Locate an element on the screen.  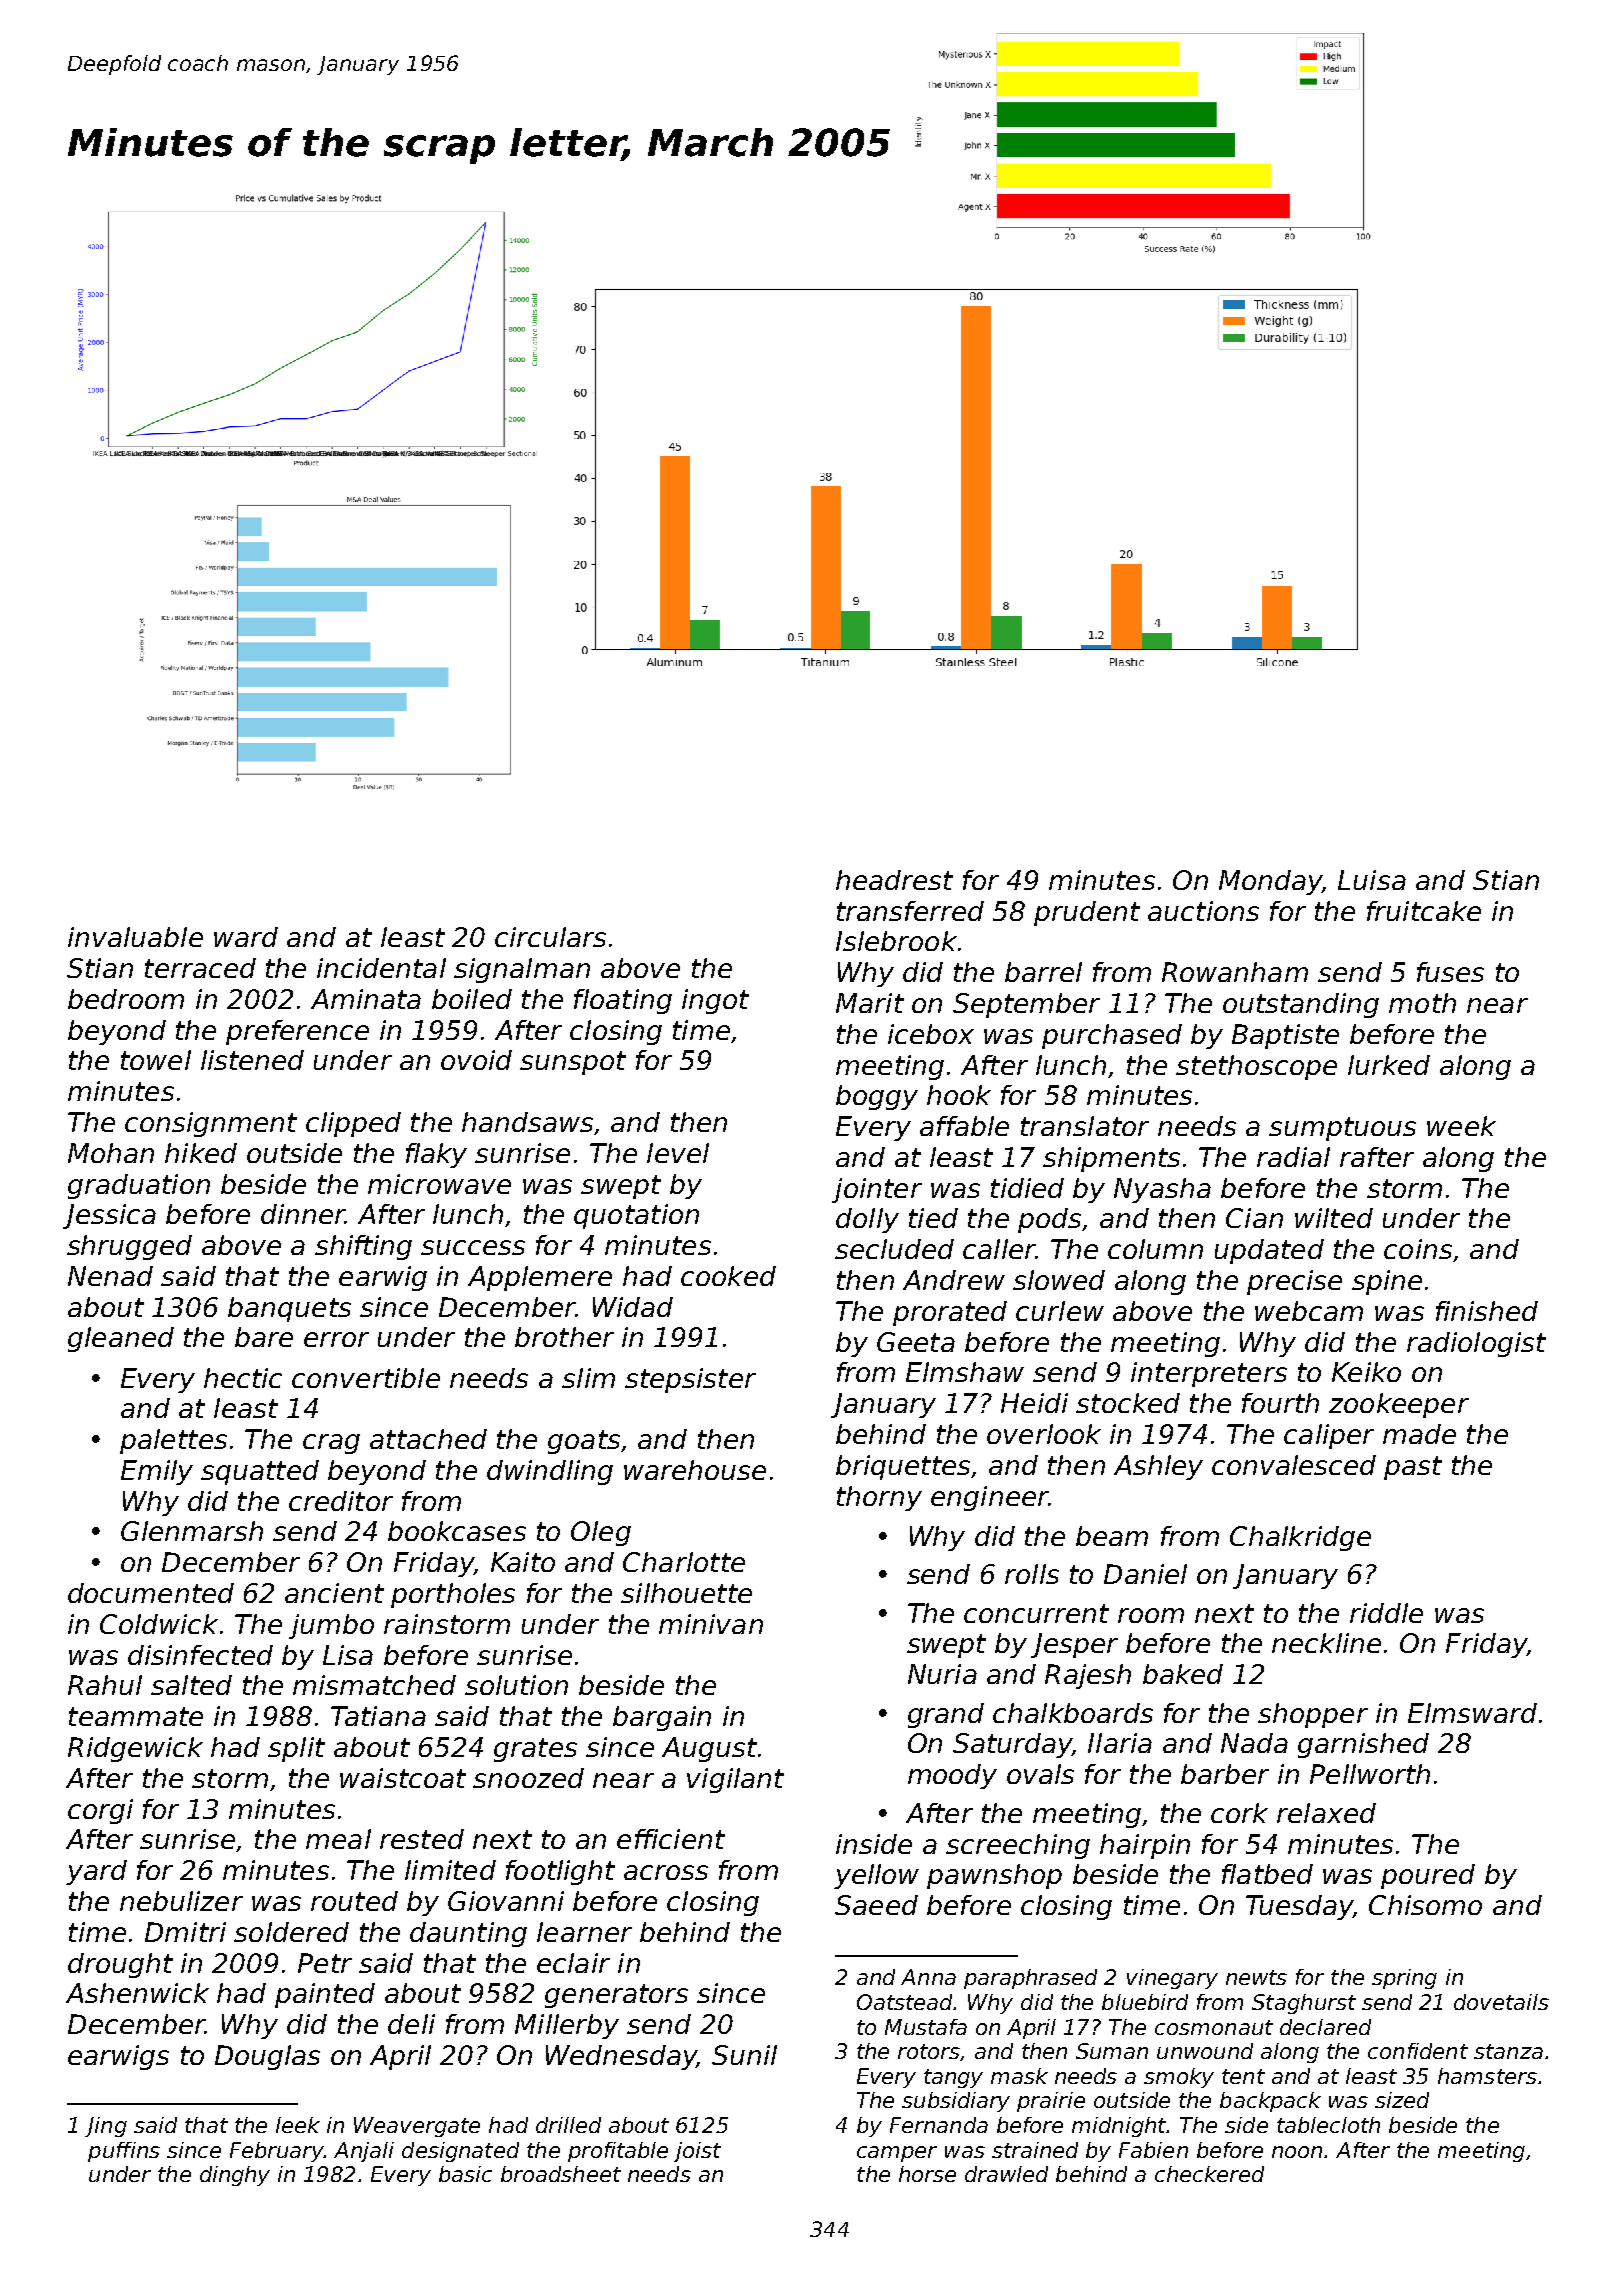
boggy is located at coordinates (877, 1097).
